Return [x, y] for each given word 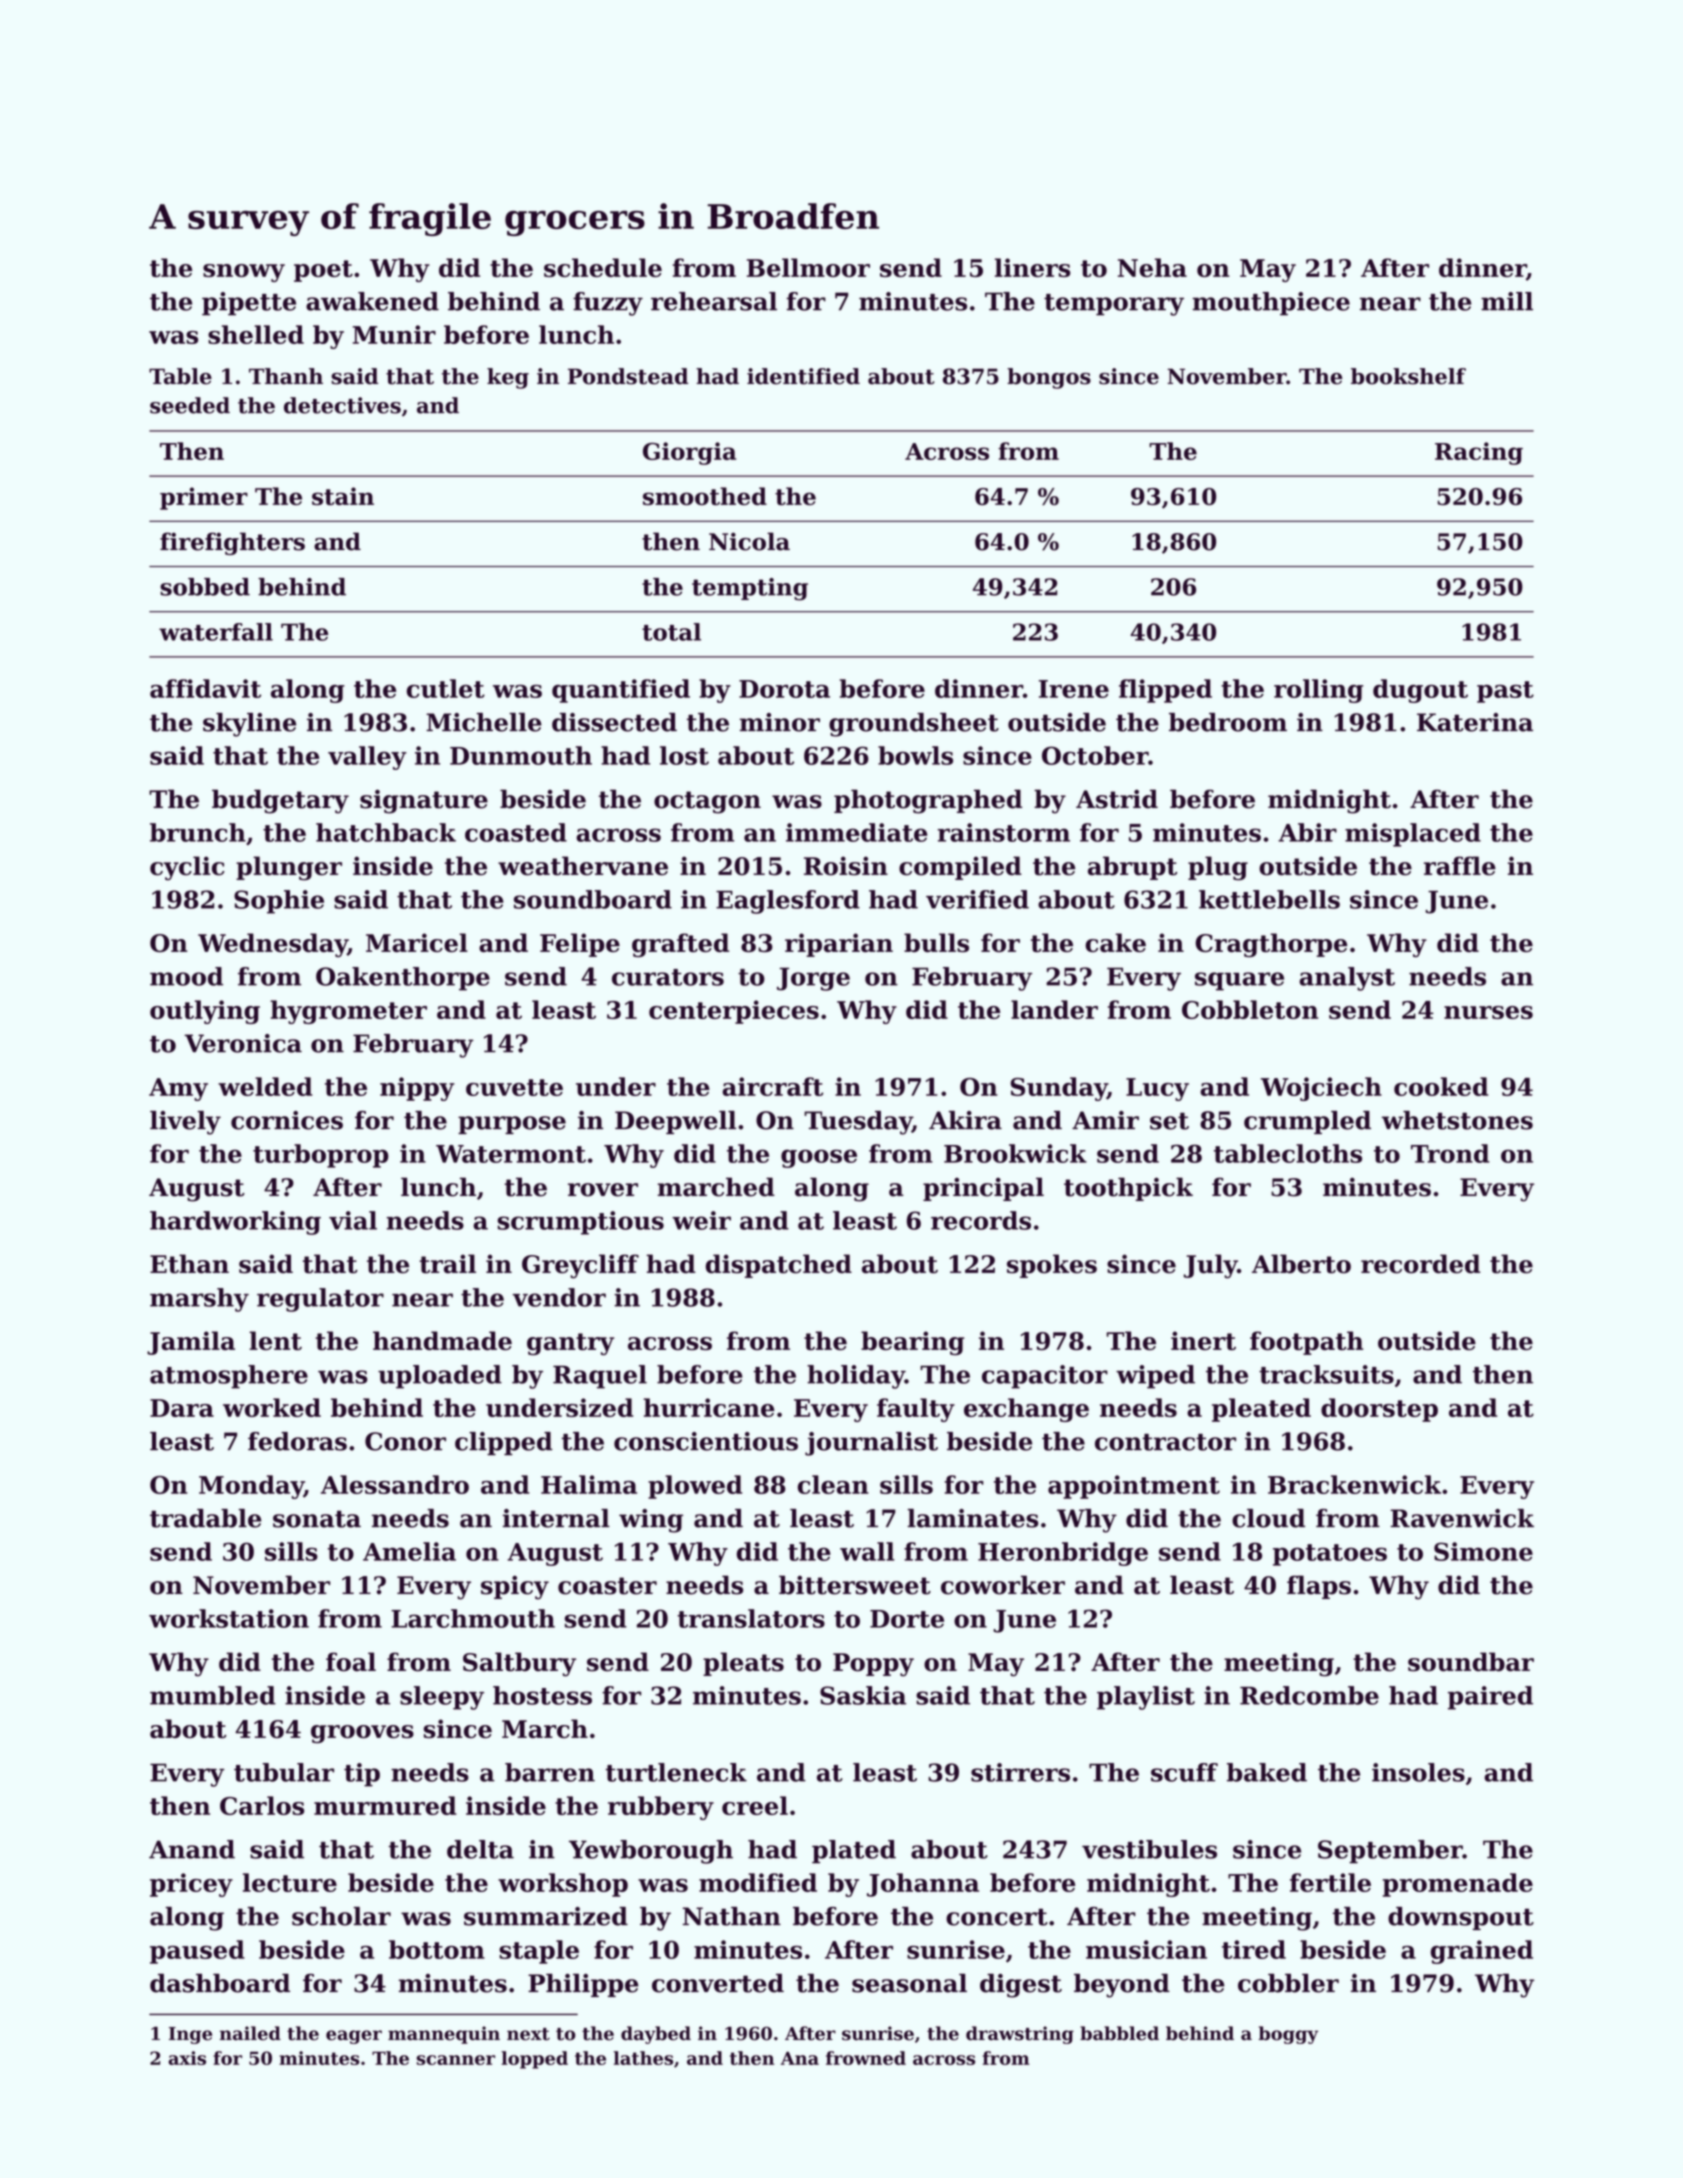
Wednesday [273, 945]
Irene [1074, 689]
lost [684, 755]
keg [508, 378]
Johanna [923, 1885]
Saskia [863, 1695]
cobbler [1288, 1983]
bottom [437, 1949]
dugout [1420, 691]
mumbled [213, 1695]
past [1505, 692]
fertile [1330, 1882]
